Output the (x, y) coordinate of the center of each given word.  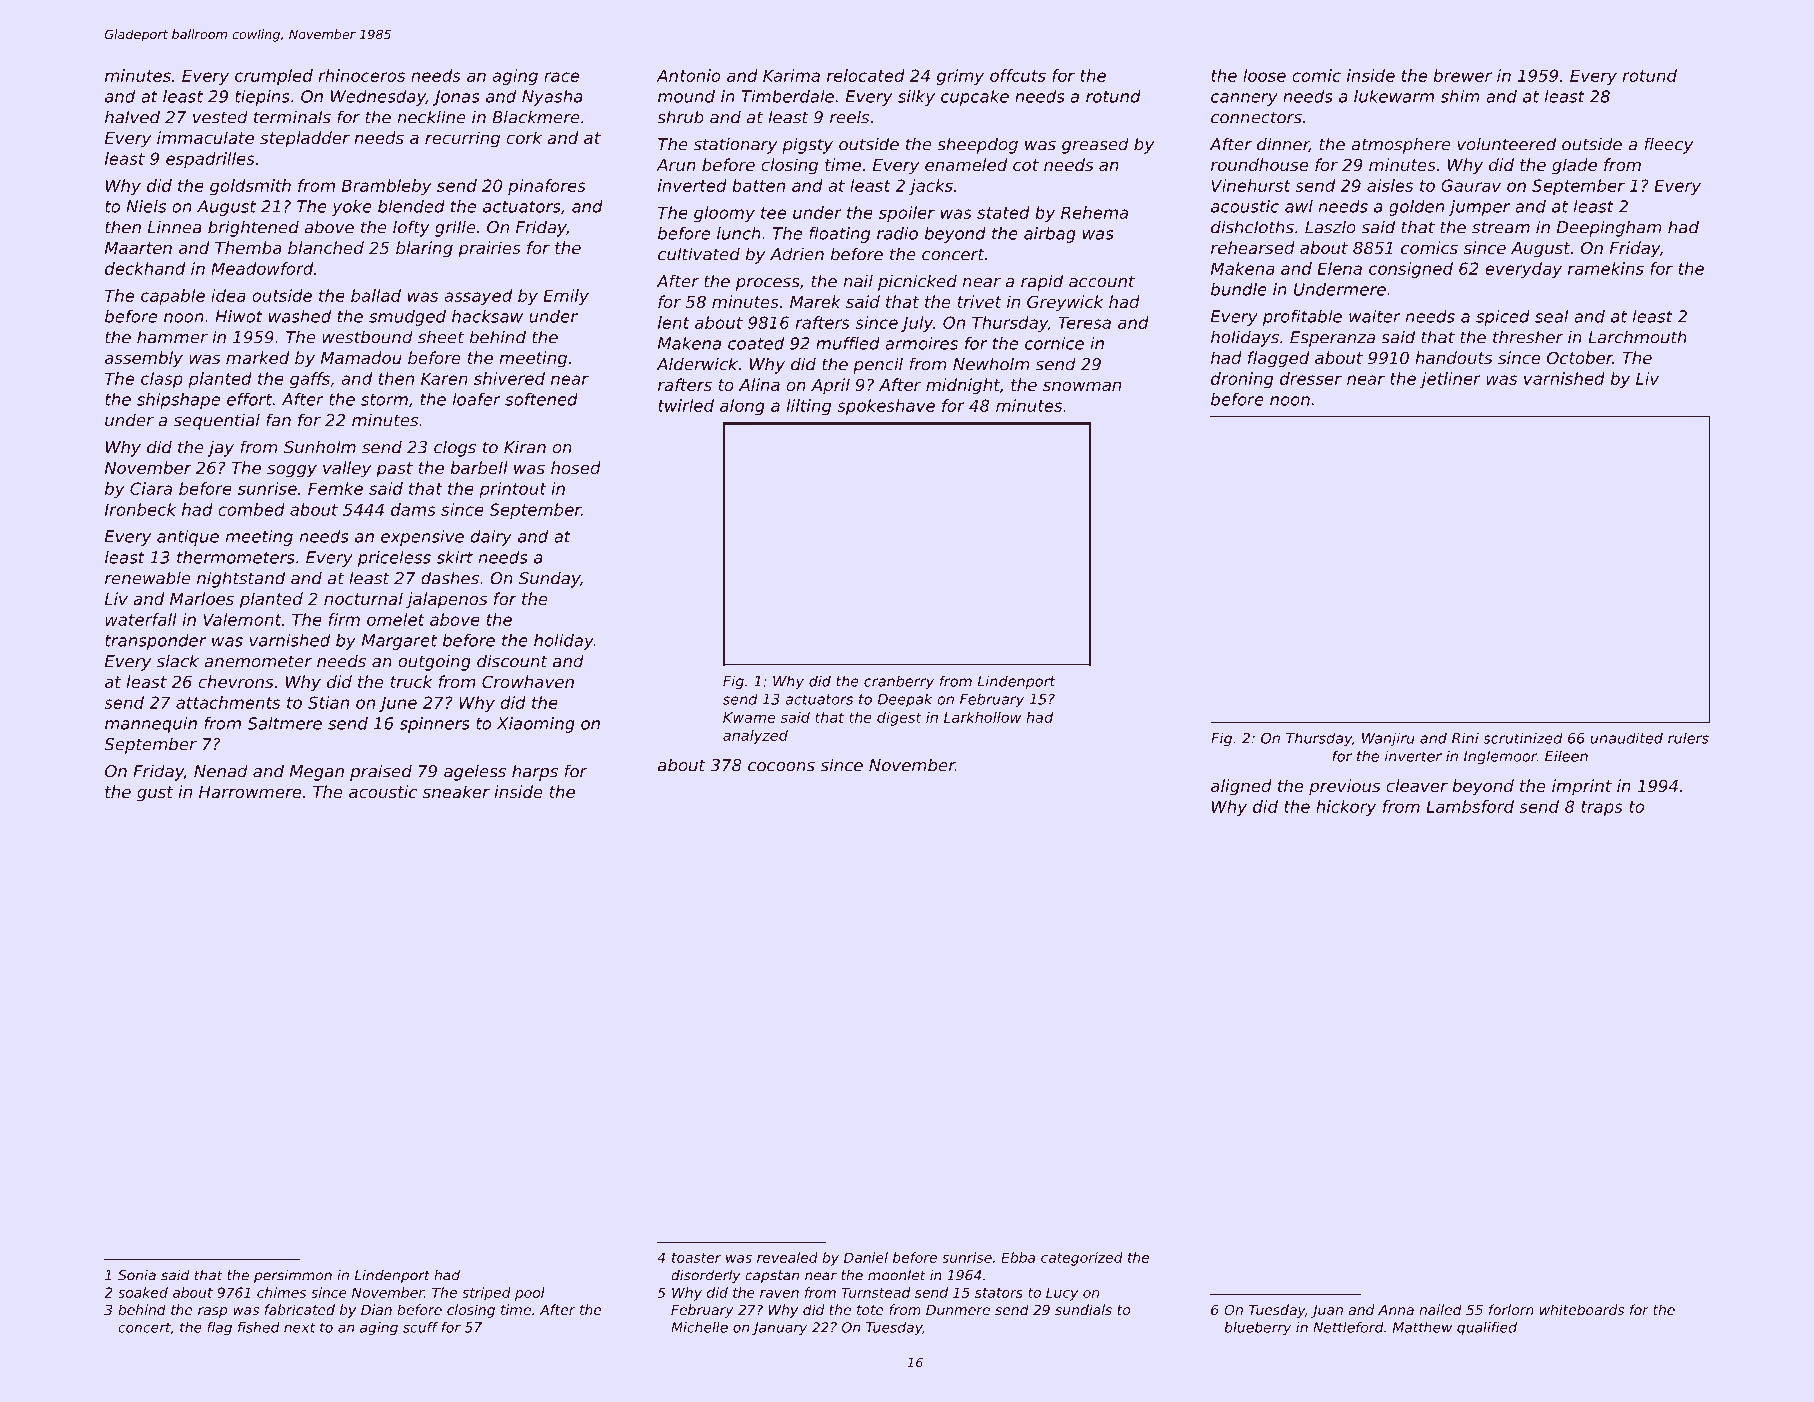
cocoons (781, 767)
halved (132, 117)
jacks (931, 187)
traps (1602, 808)
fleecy (1669, 145)
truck (411, 681)
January (779, 1329)
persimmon (293, 1276)
